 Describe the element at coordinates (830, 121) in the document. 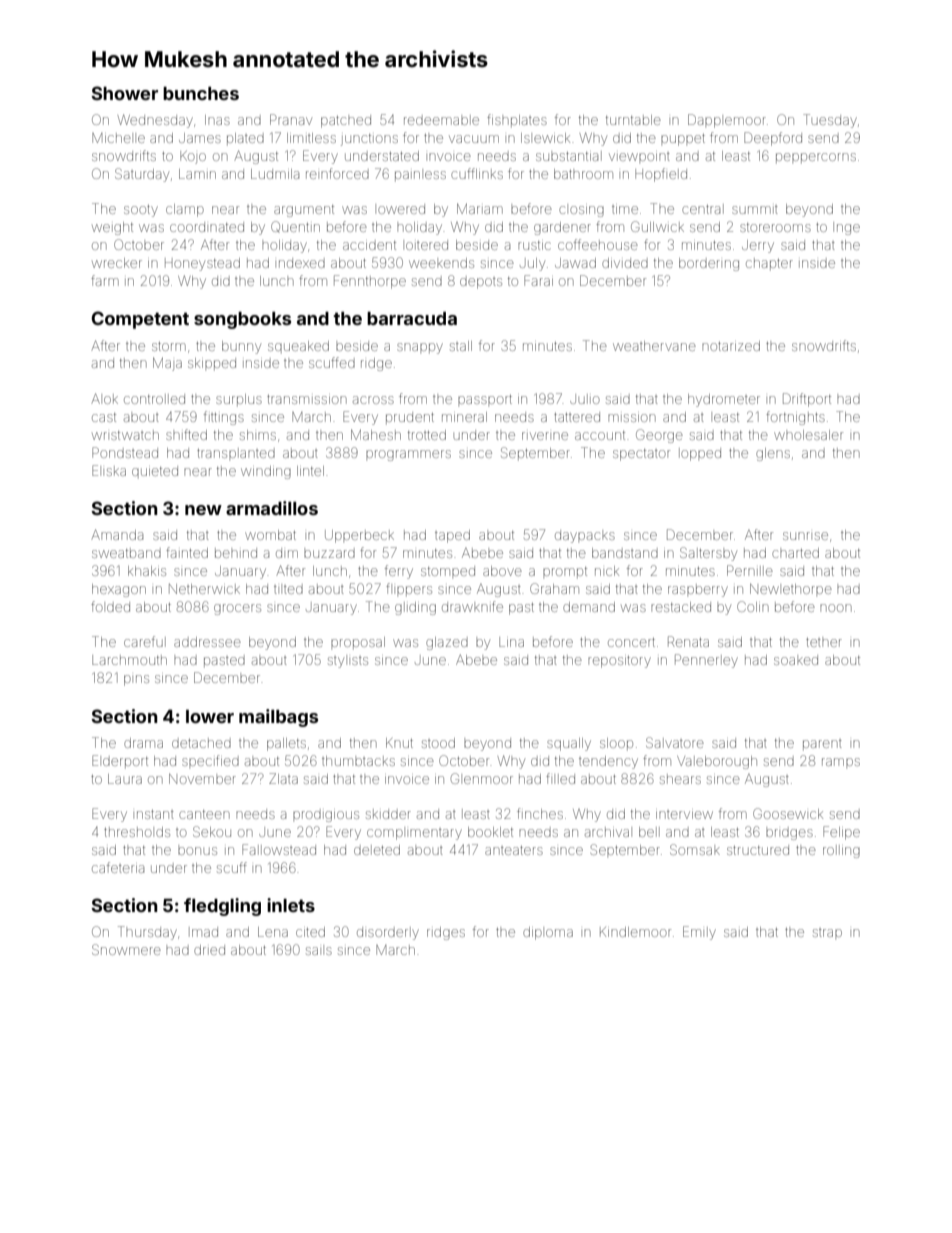

I see `Tuesday` at that location.
